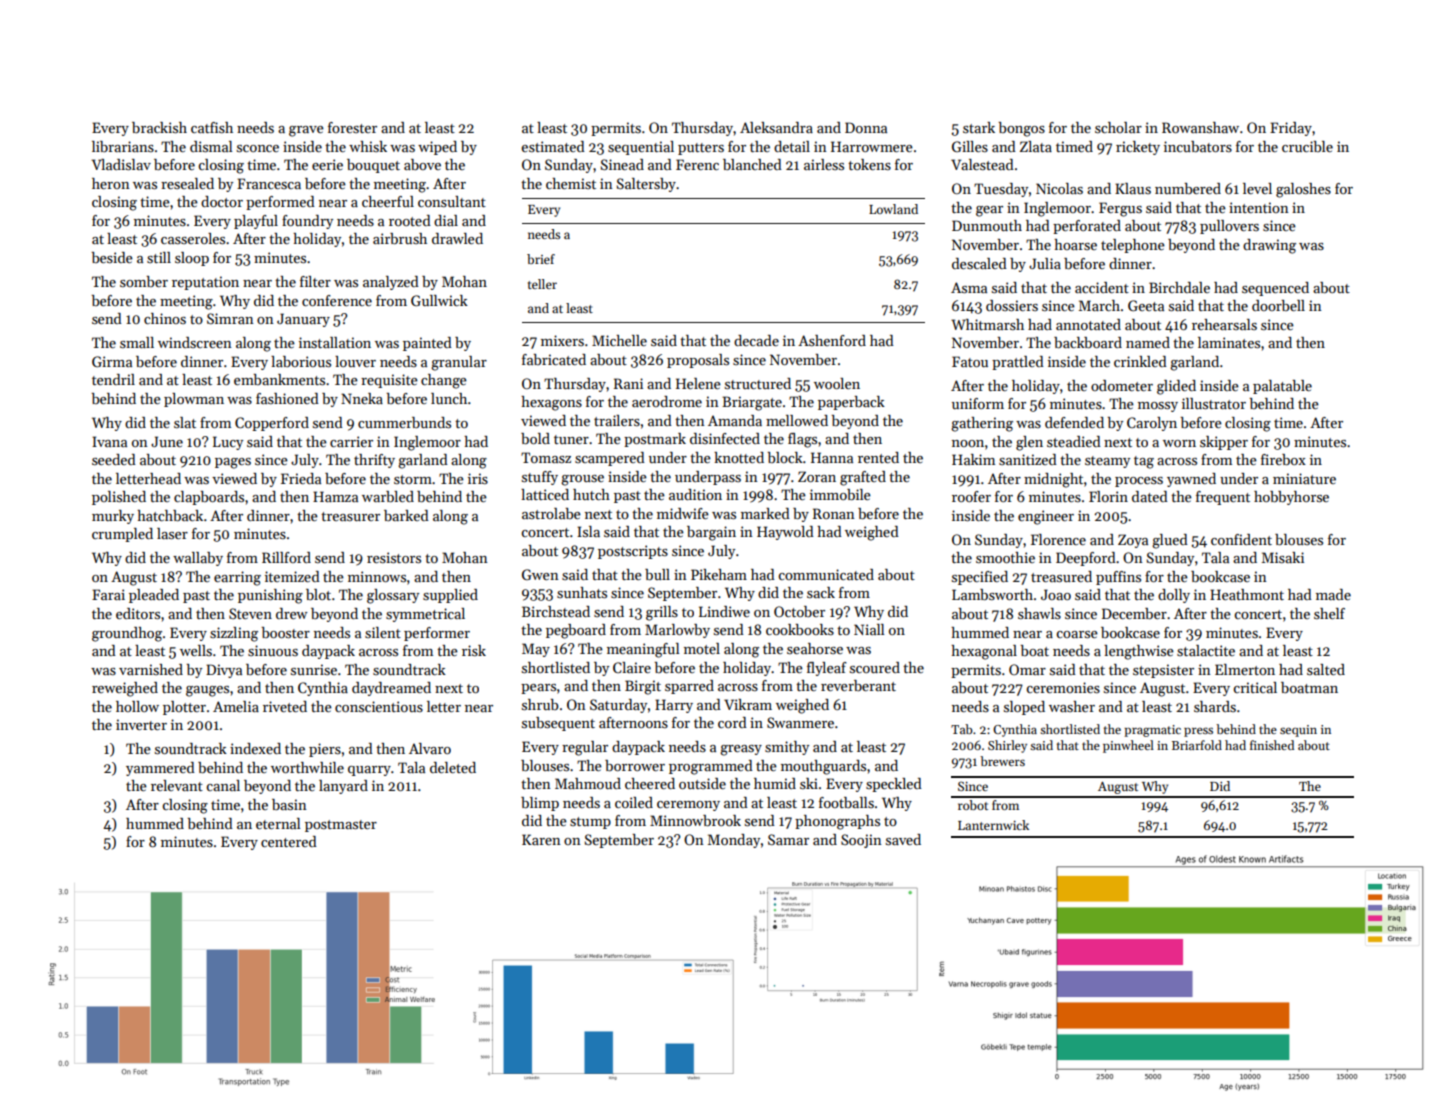  What do you see at coordinates (788, 839) in the screenshot?
I see `Samar` at bounding box center [788, 839].
